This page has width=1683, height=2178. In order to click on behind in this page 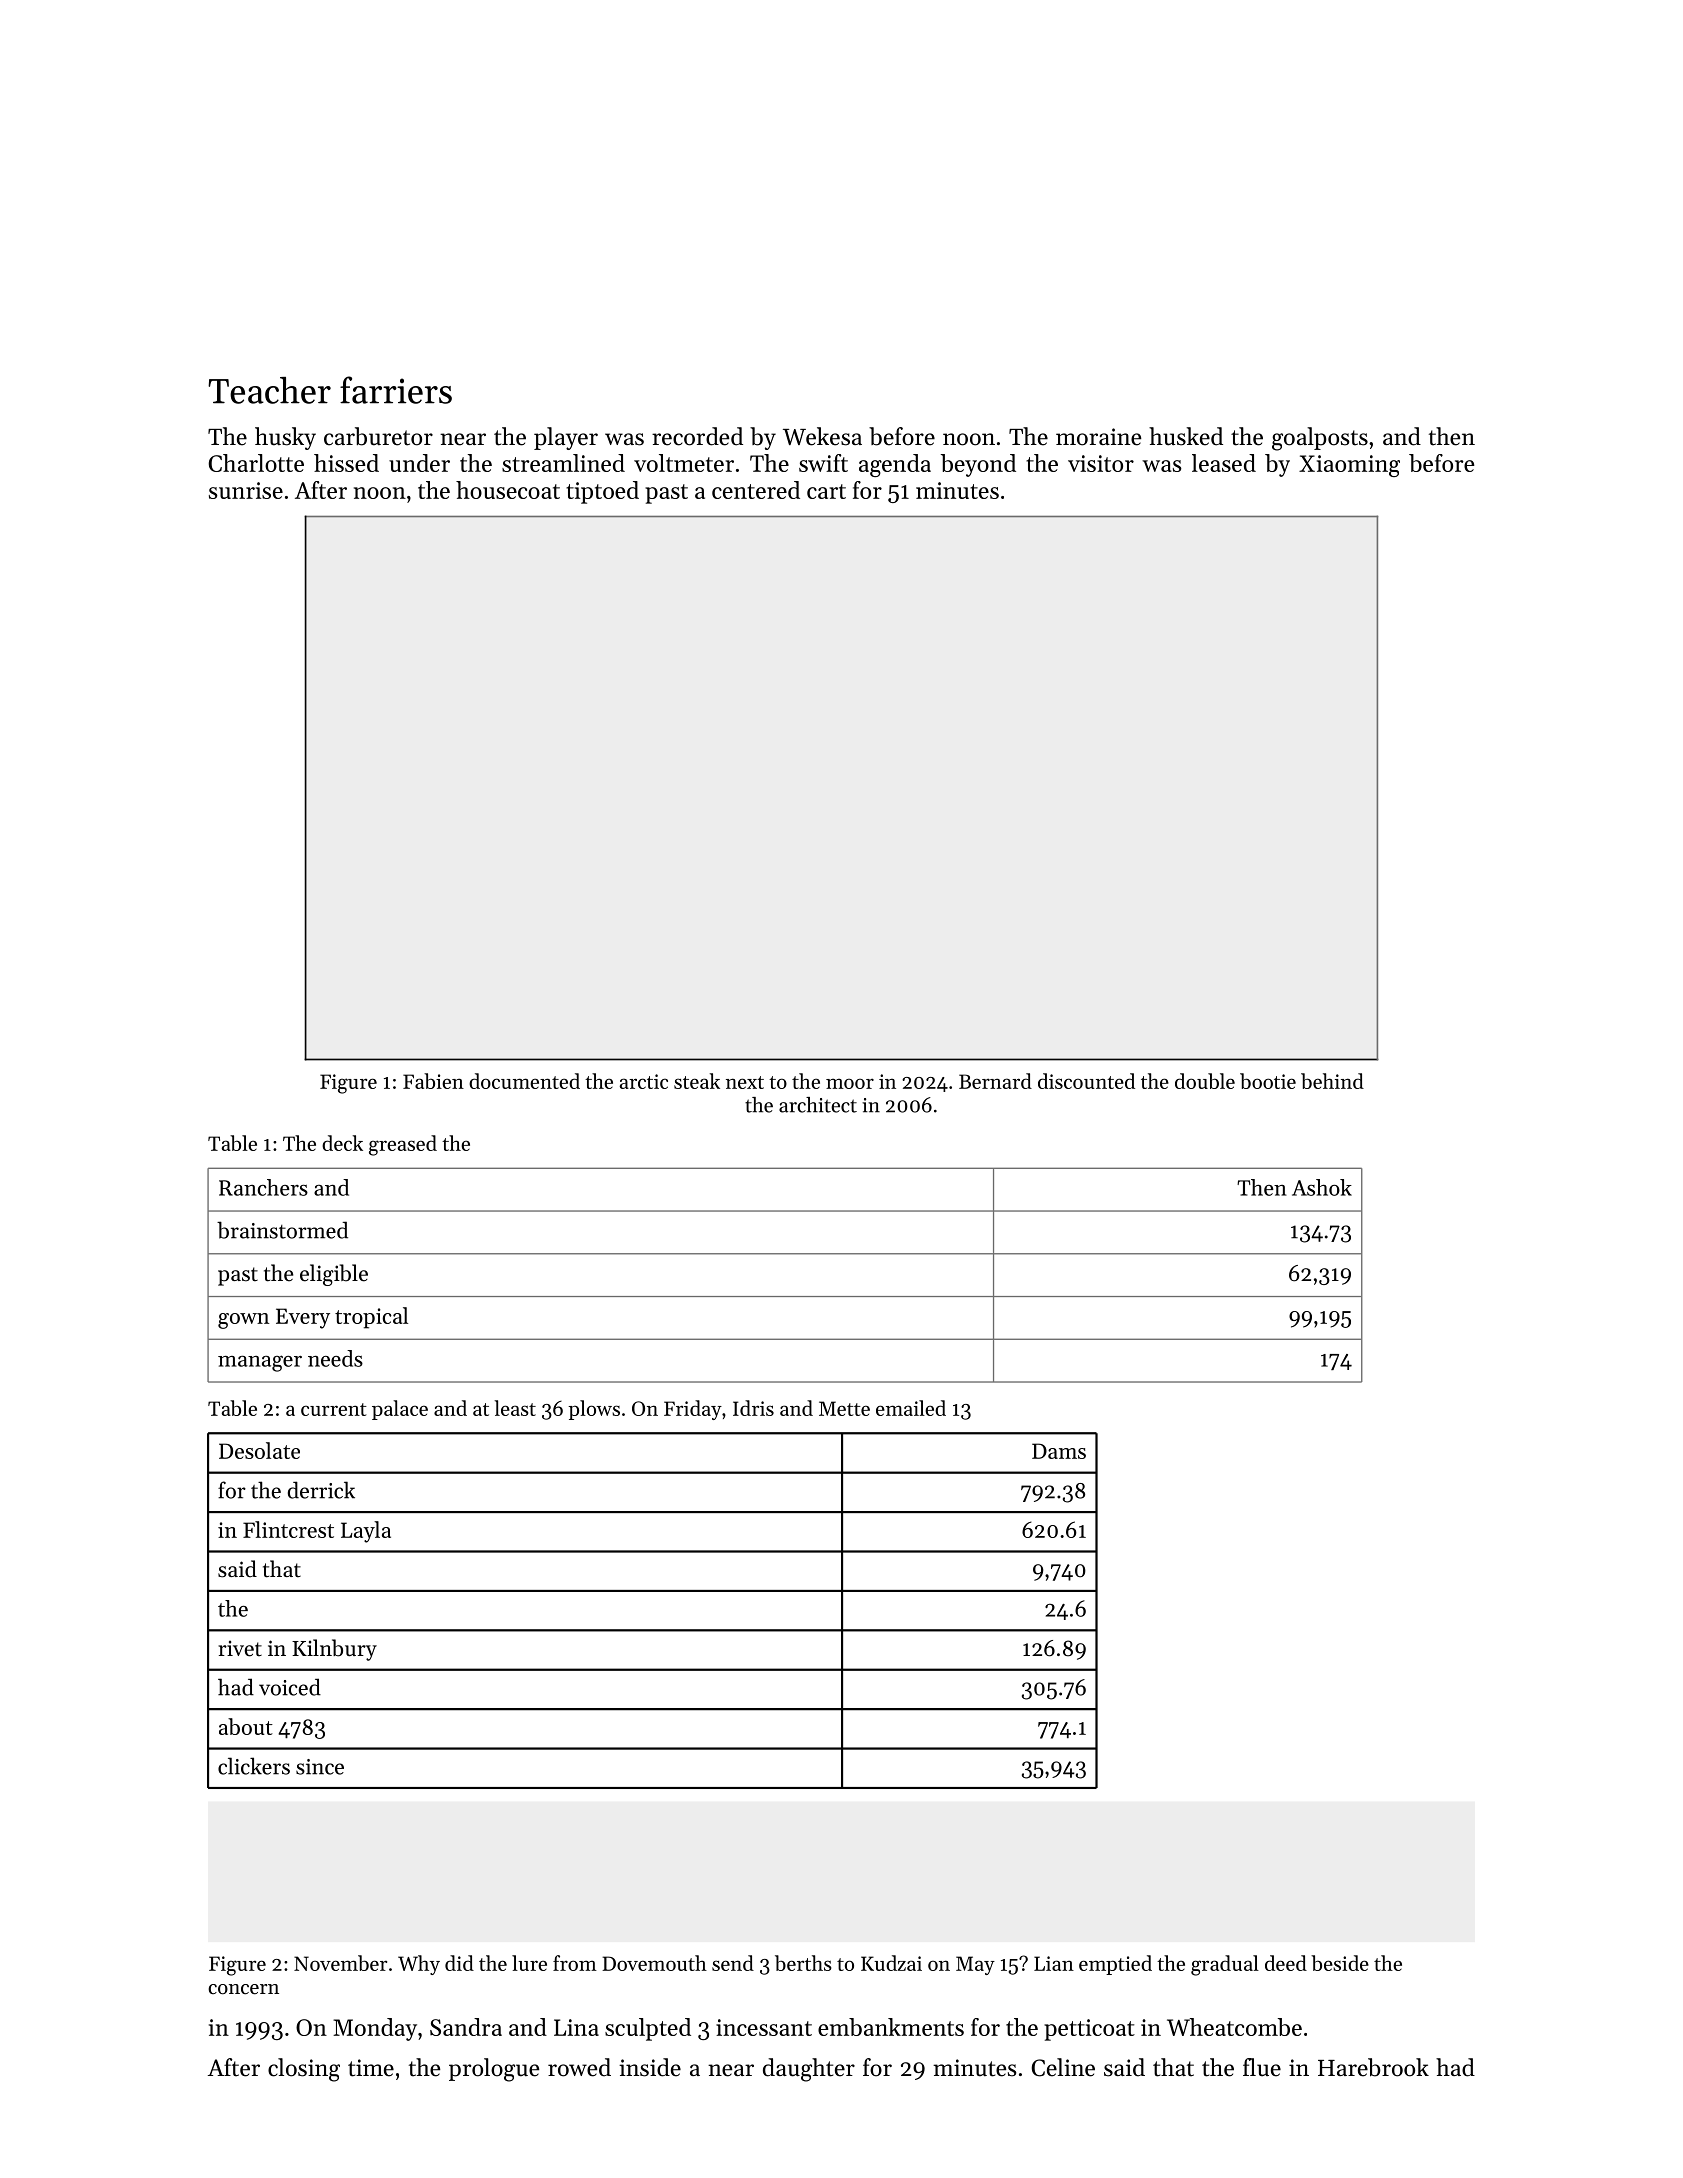, I will do `click(1332, 1081)`.
